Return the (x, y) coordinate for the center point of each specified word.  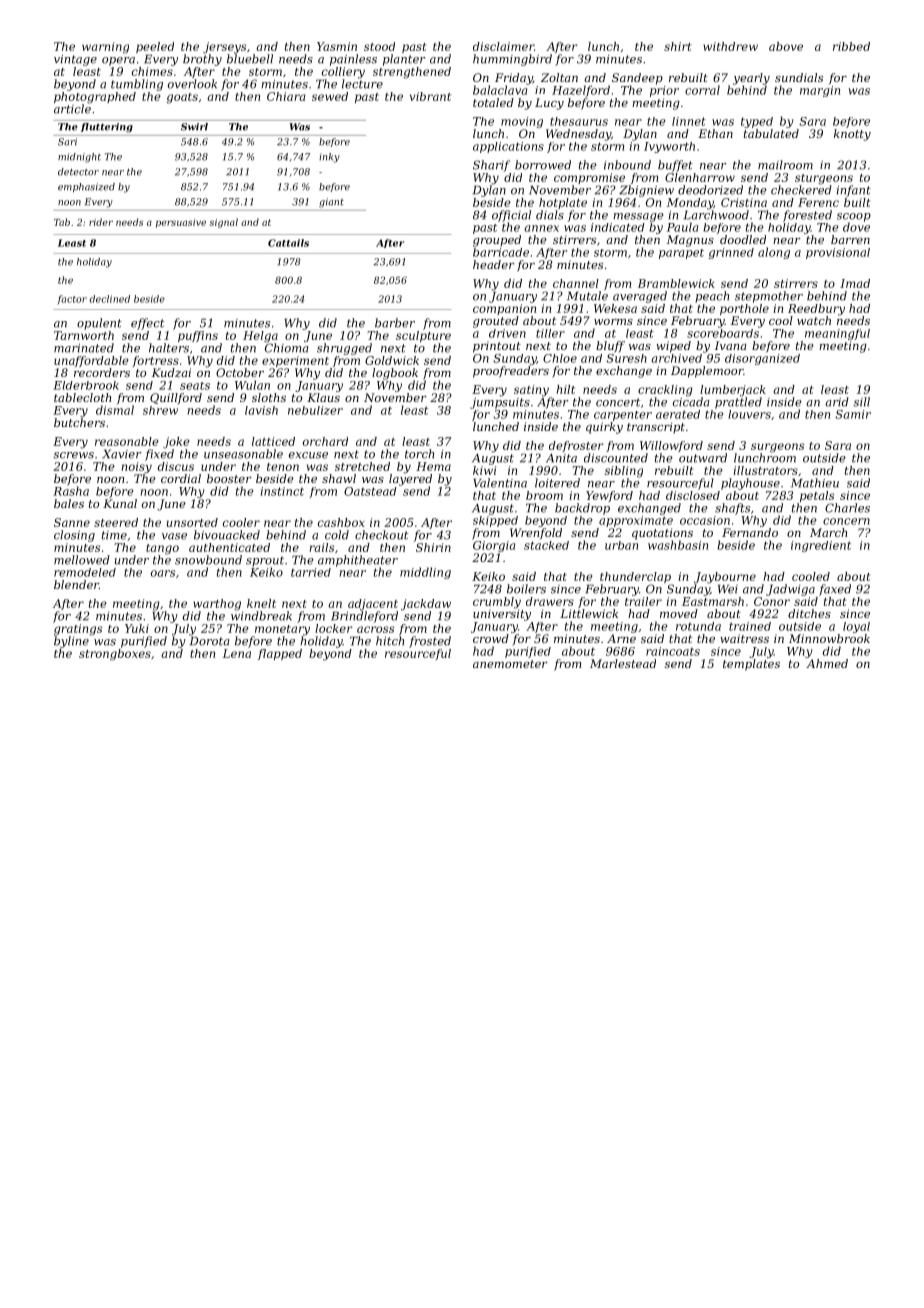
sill (861, 402)
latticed (273, 441)
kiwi (484, 470)
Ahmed (827, 663)
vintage (75, 60)
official (511, 216)
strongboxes (115, 655)
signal (224, 223)
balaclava (500, 90)
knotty (852, 135)
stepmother (769, 297)
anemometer (510, 664)
